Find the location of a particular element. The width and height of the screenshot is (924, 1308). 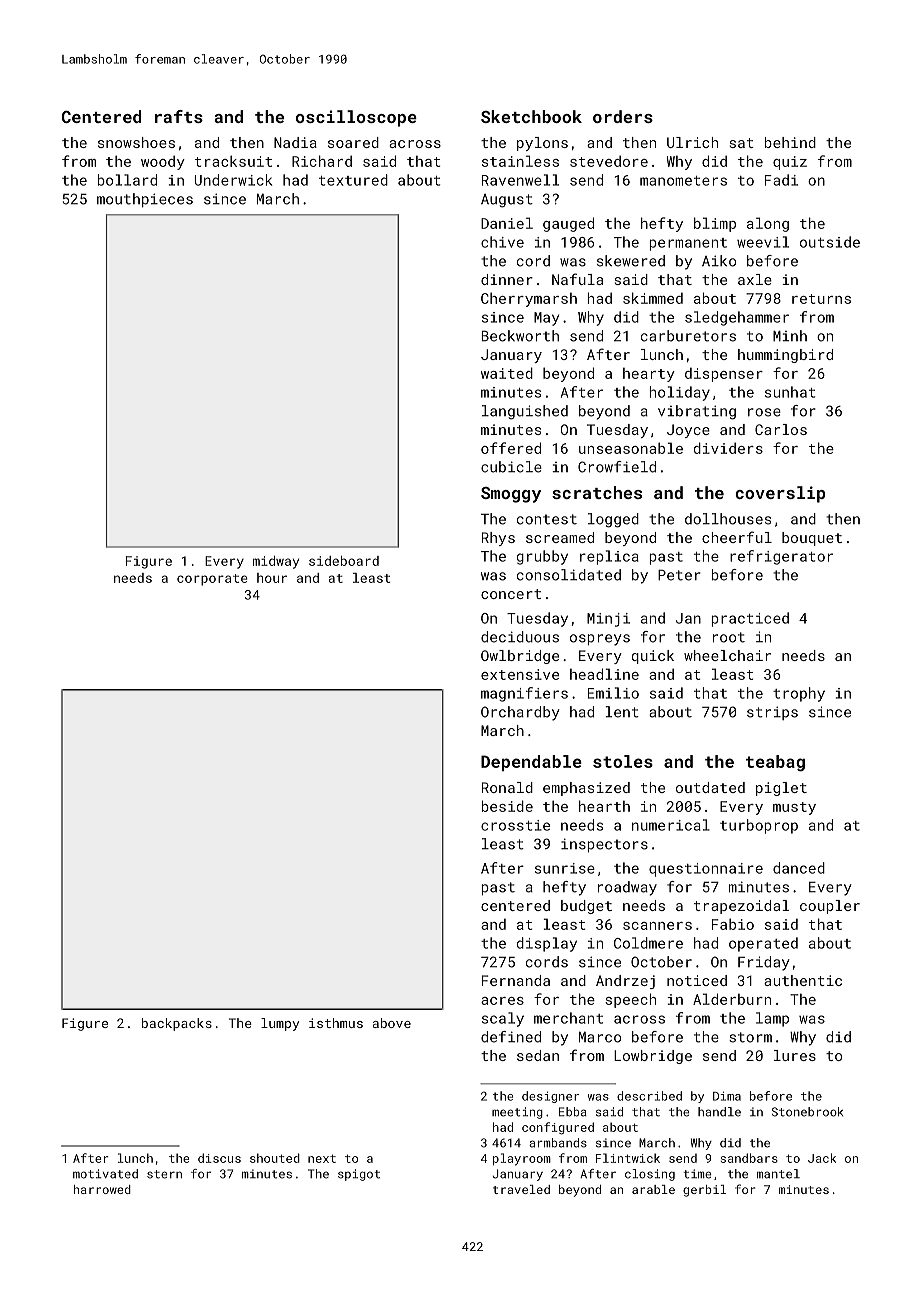

replica is located at coordinates (609, 557).
